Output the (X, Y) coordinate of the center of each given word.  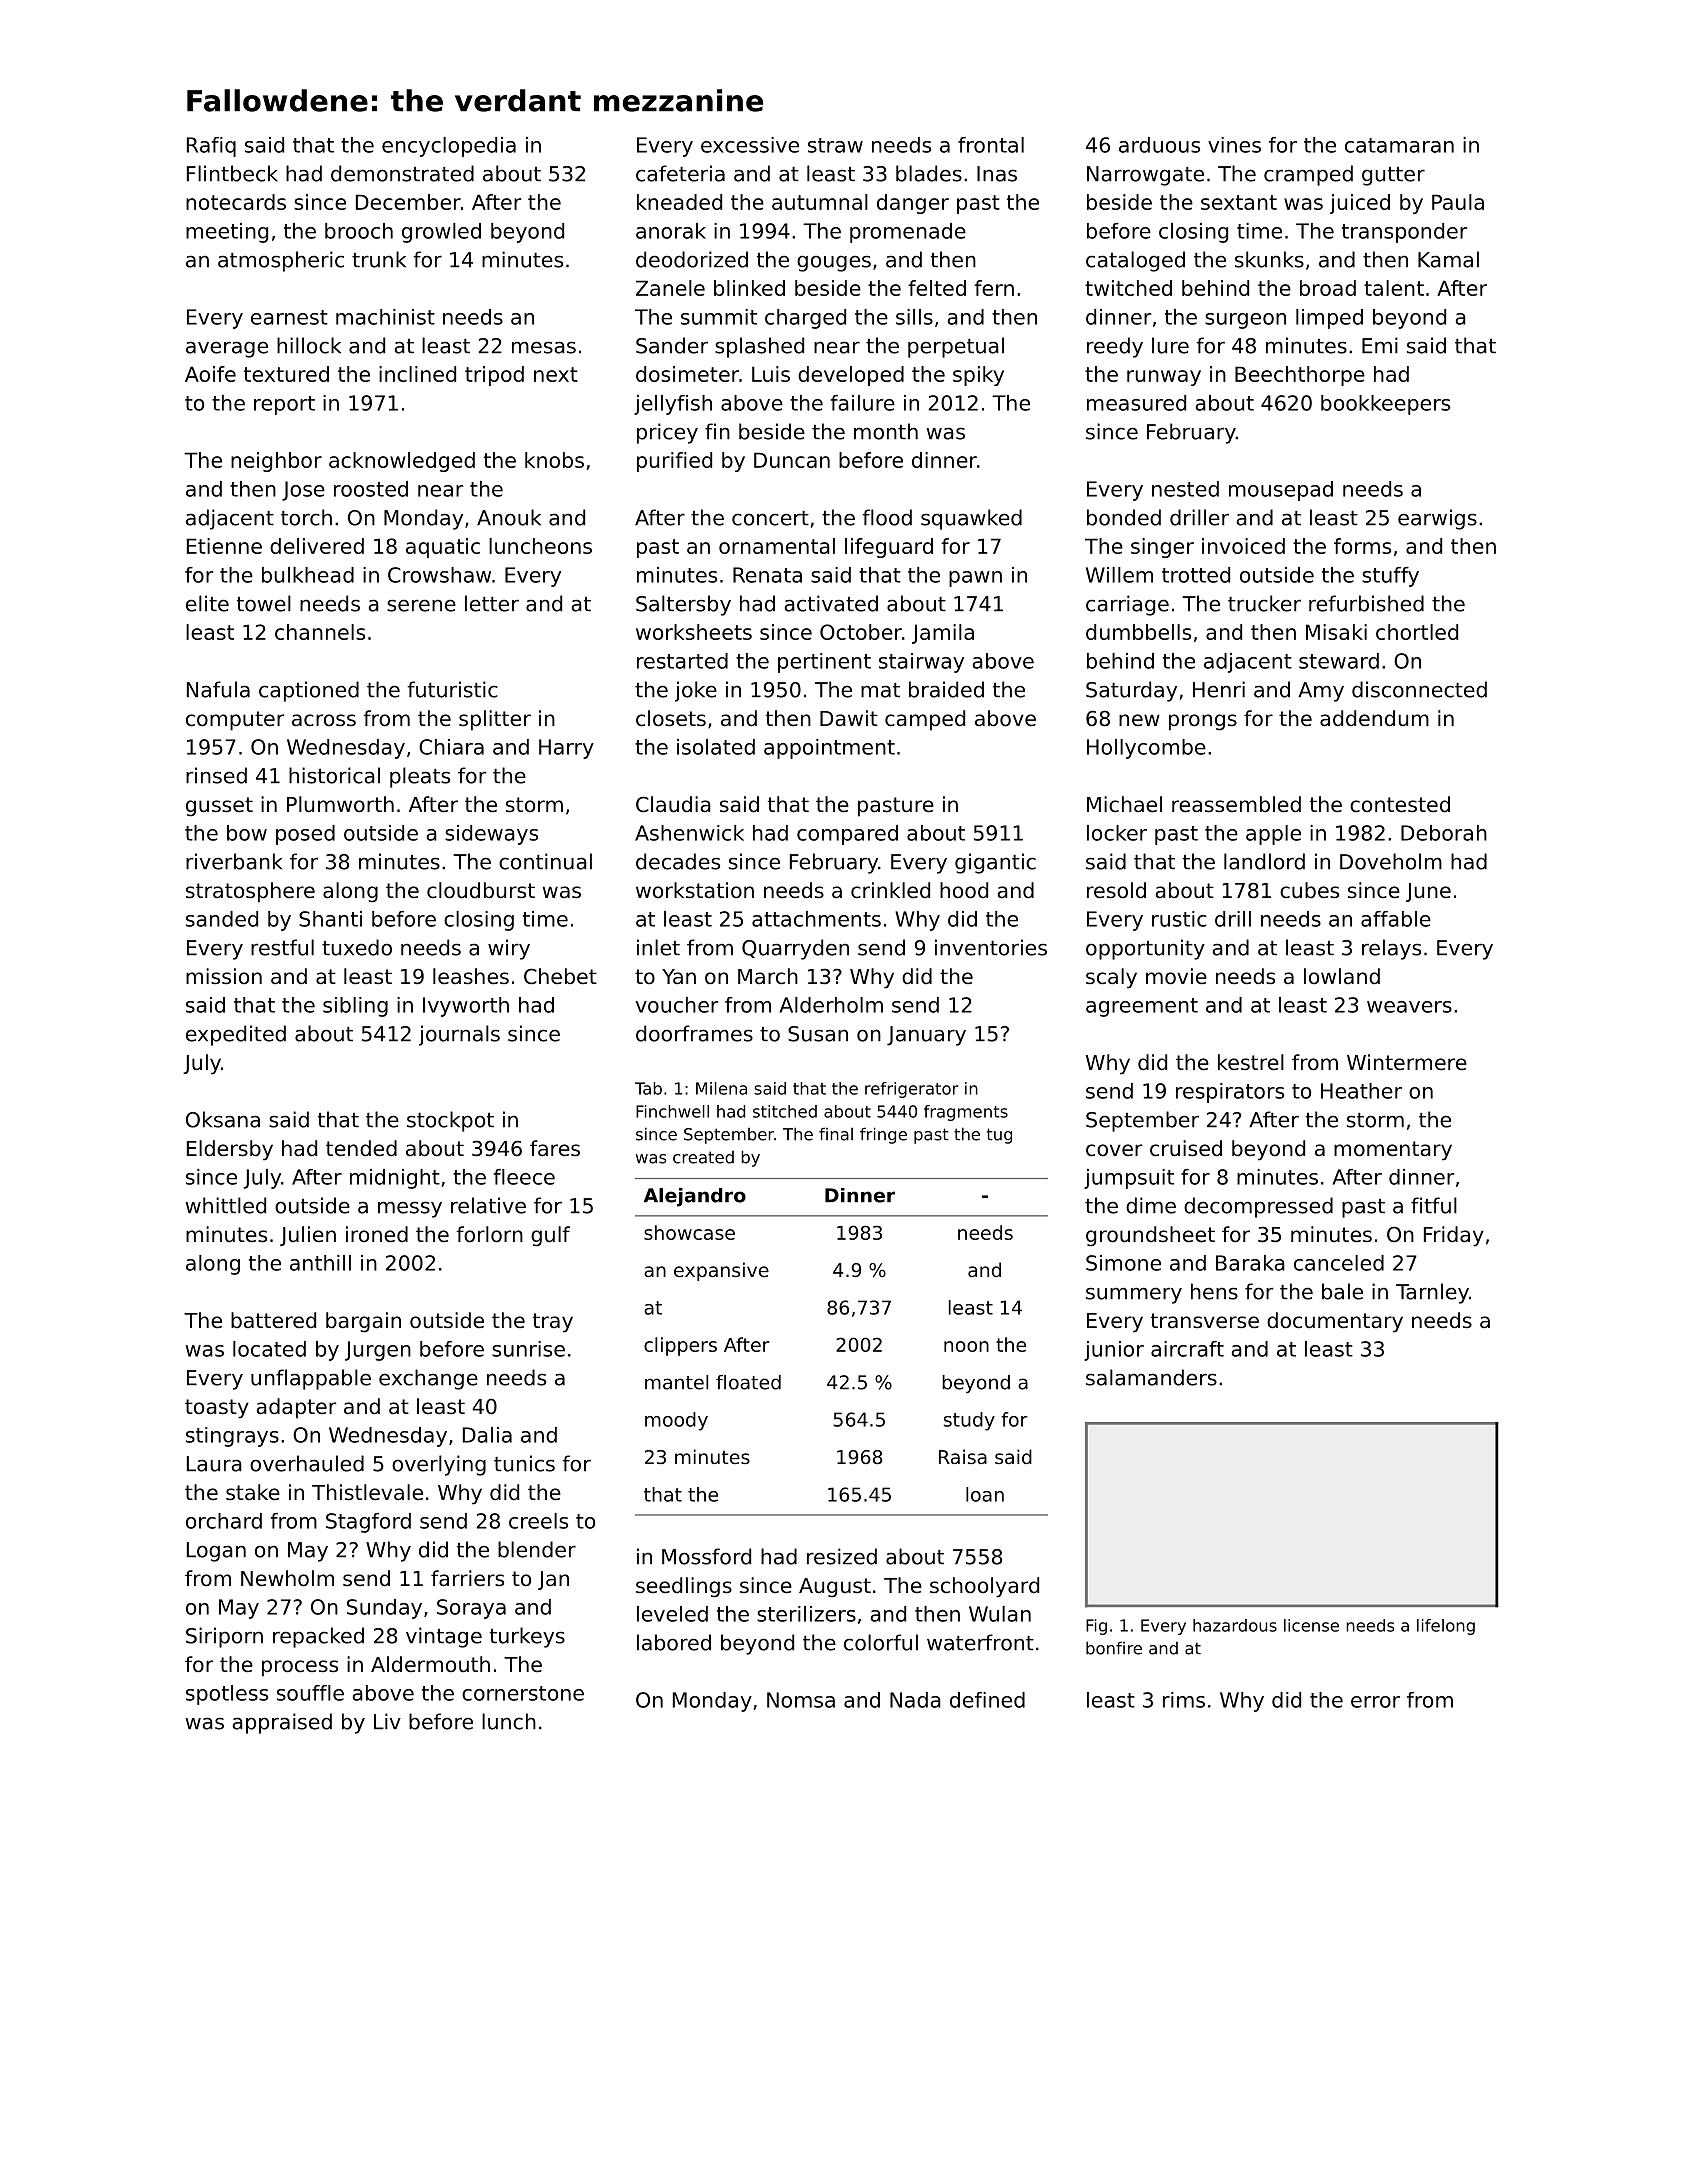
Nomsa (801, 1700)
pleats (420, 777)
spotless (227, 1695)
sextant (1239, 202)
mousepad (1281, 491)
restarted (682, 661)
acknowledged (402, 462)
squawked (971, 519)
